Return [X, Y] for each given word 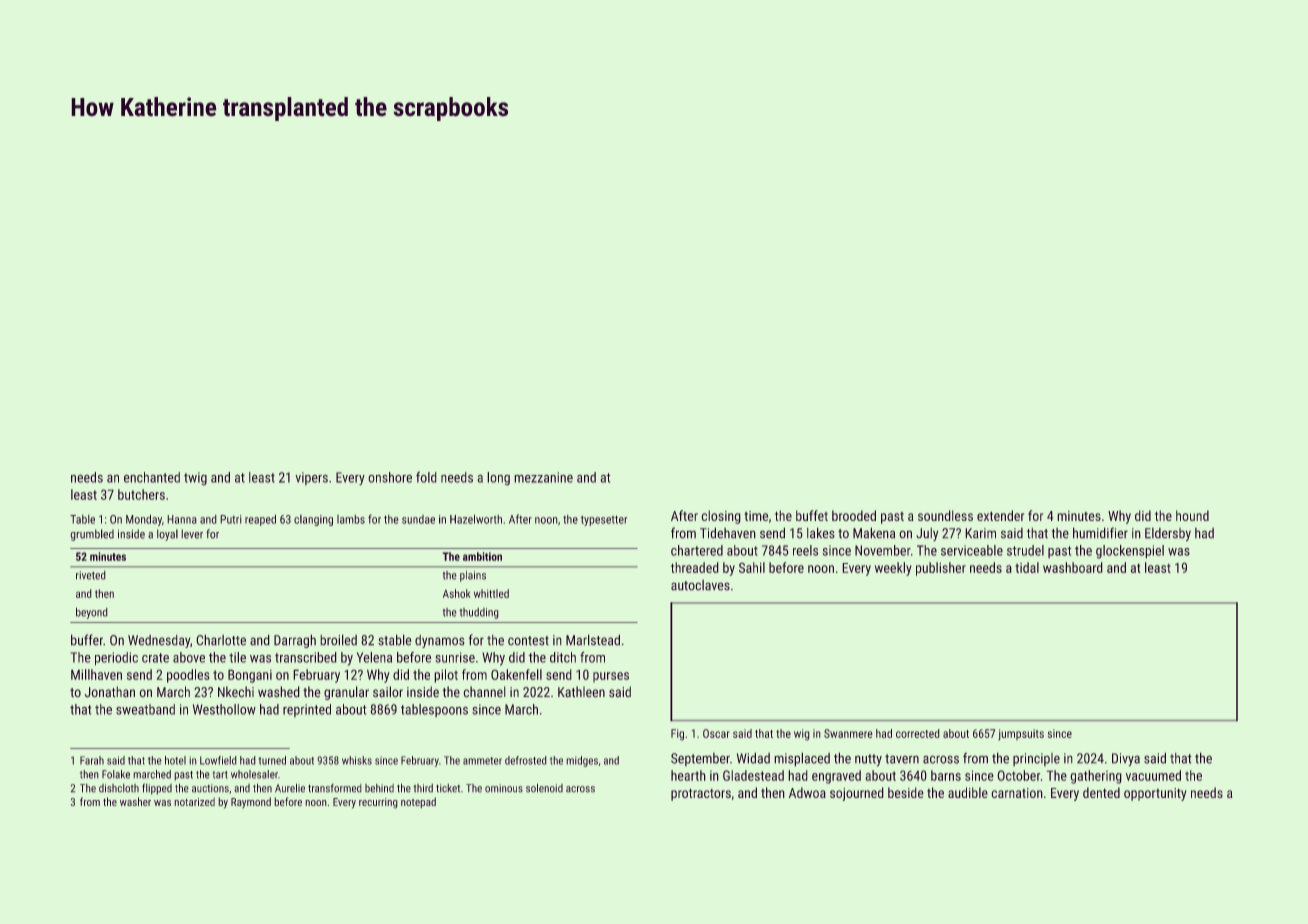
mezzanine [543, 477]
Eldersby [1168, 534]
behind [379, 788]
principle [1036, 759]
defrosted [526, 760]
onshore [390, 477]
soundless [945, 515]
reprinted [307, 710]
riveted [91, 575]
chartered [697, 550]
